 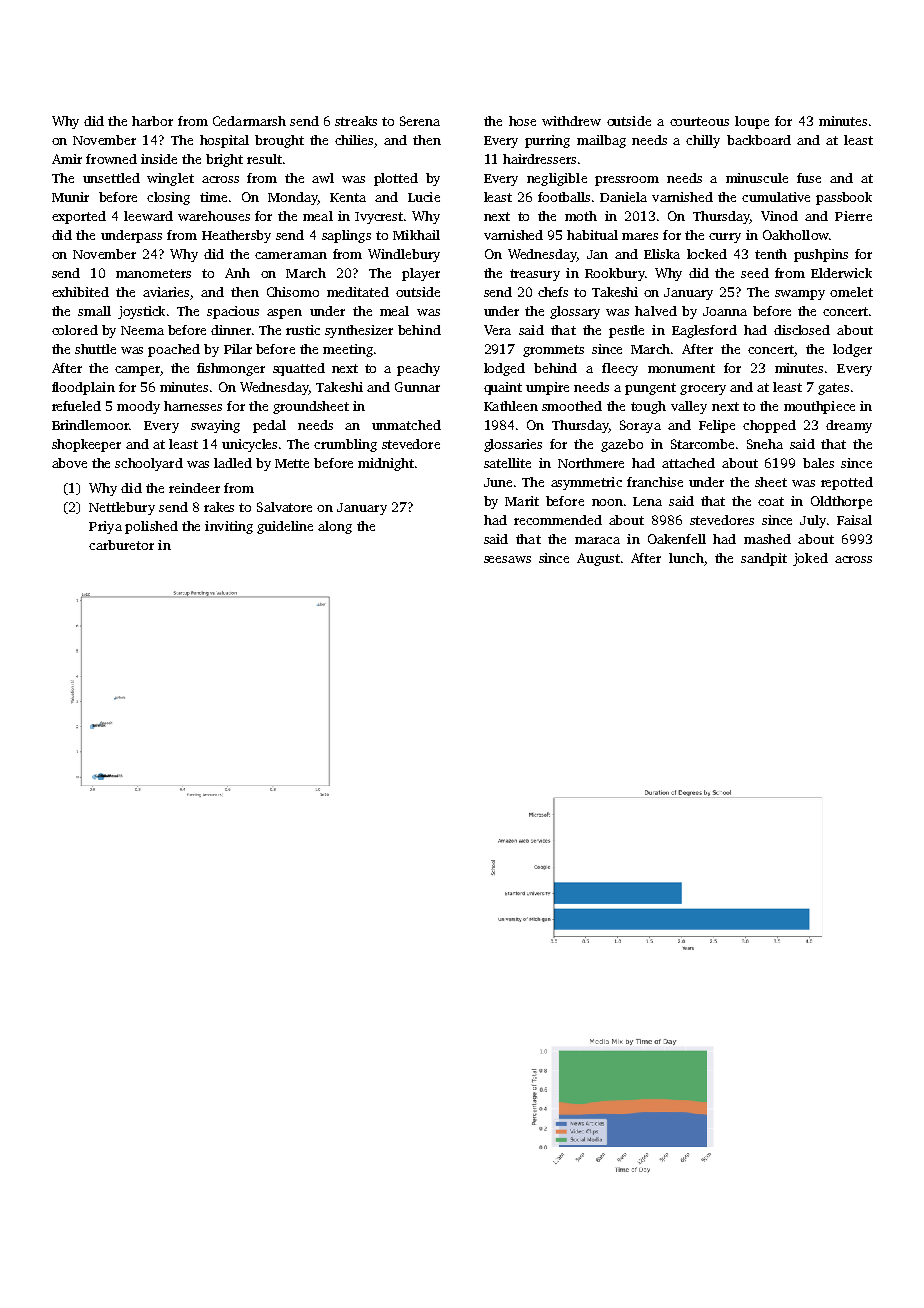 What do you see at coordinates (354, 140) in the screenshot?
I see `chilies` at bounding box center [354, 140].
